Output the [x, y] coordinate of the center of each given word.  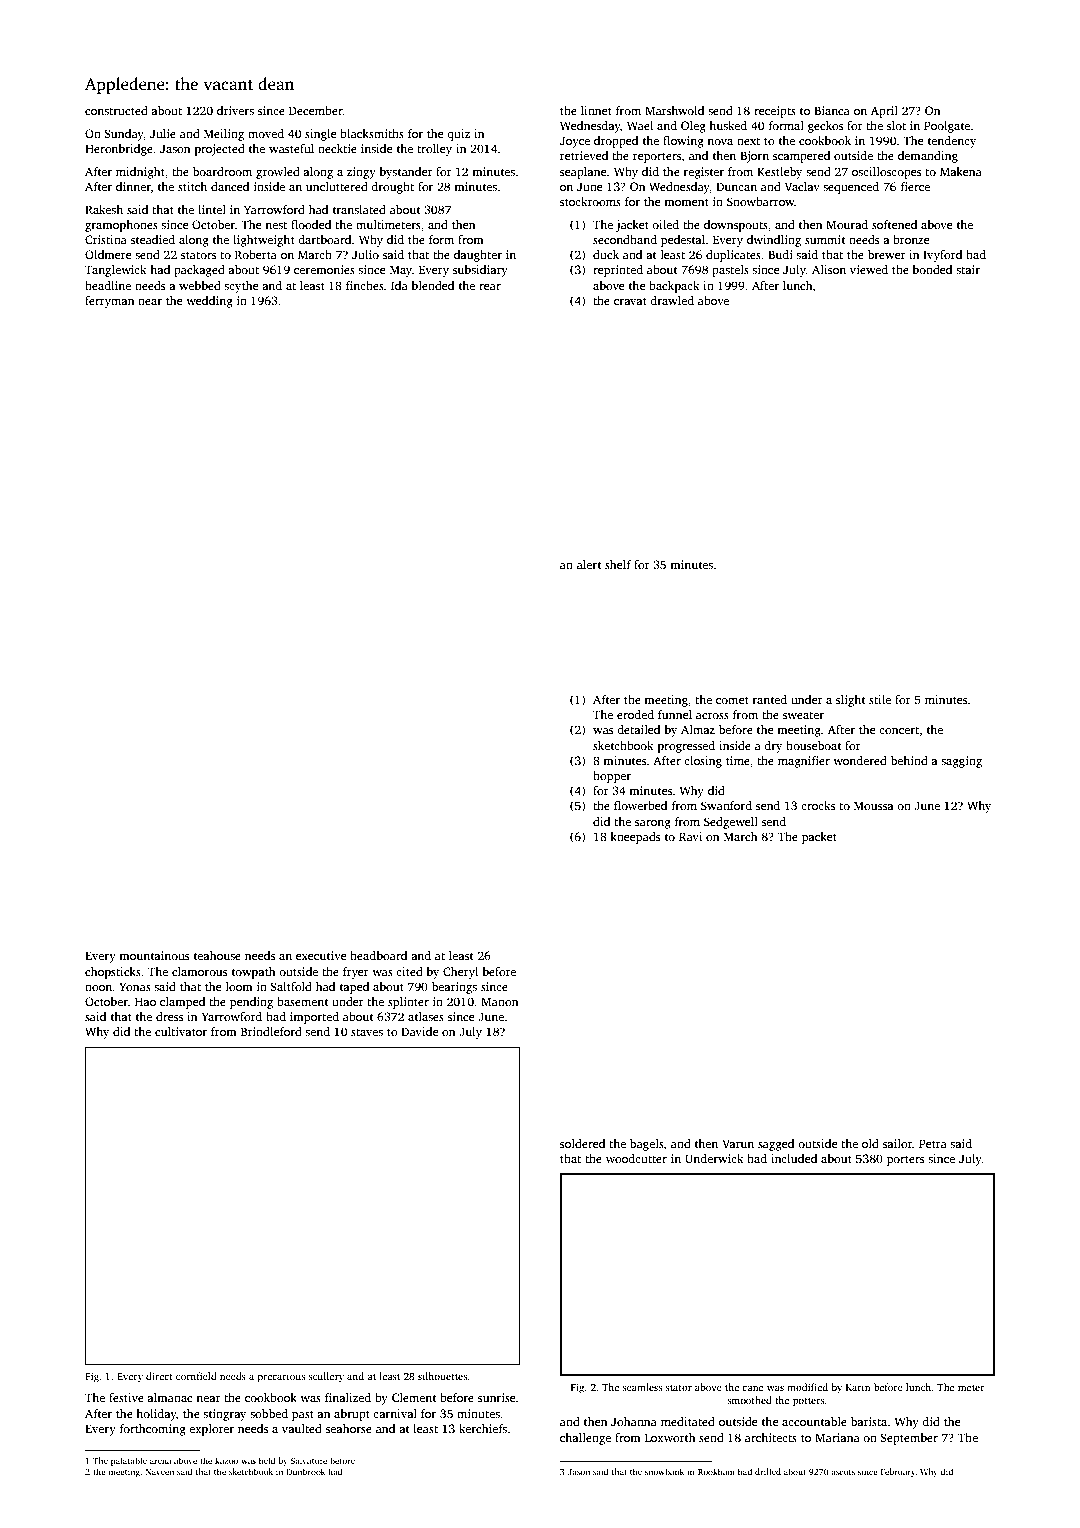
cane [752, 1388]
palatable [129, 1461]
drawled [672, 300]
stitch [192, 186]
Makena [961, 171]
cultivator [181, 1031]
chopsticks [113, 973]
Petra [933, 1143]
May [401, 271]
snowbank [664, 1471]
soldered [582, 1143]
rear [490, 287]
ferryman [109, 302]
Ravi [690, 836]
